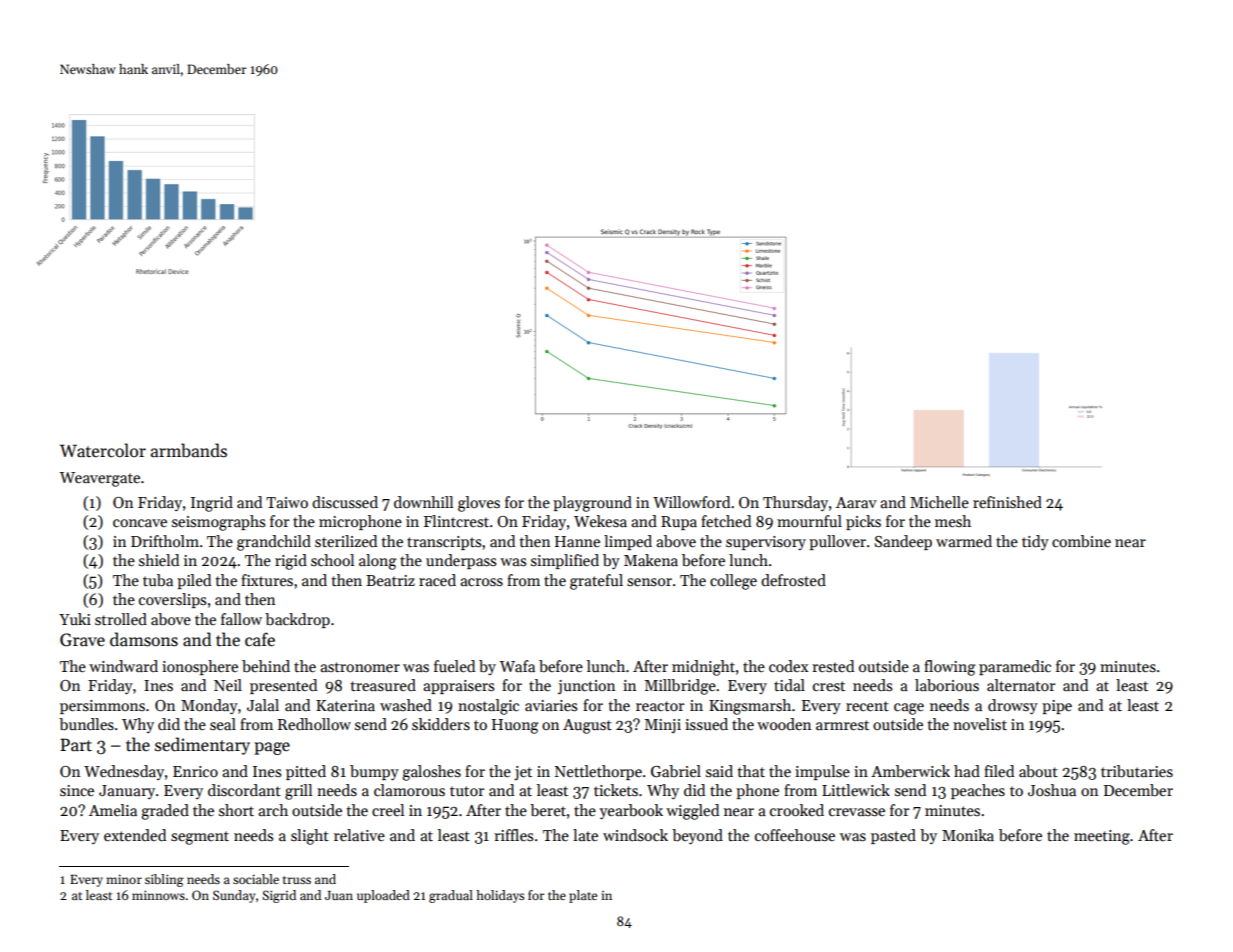 This screenshot has width=1233, height=952. Describe the element at coordinates (236, 810) in the screenshot. I see `short` at that location.
